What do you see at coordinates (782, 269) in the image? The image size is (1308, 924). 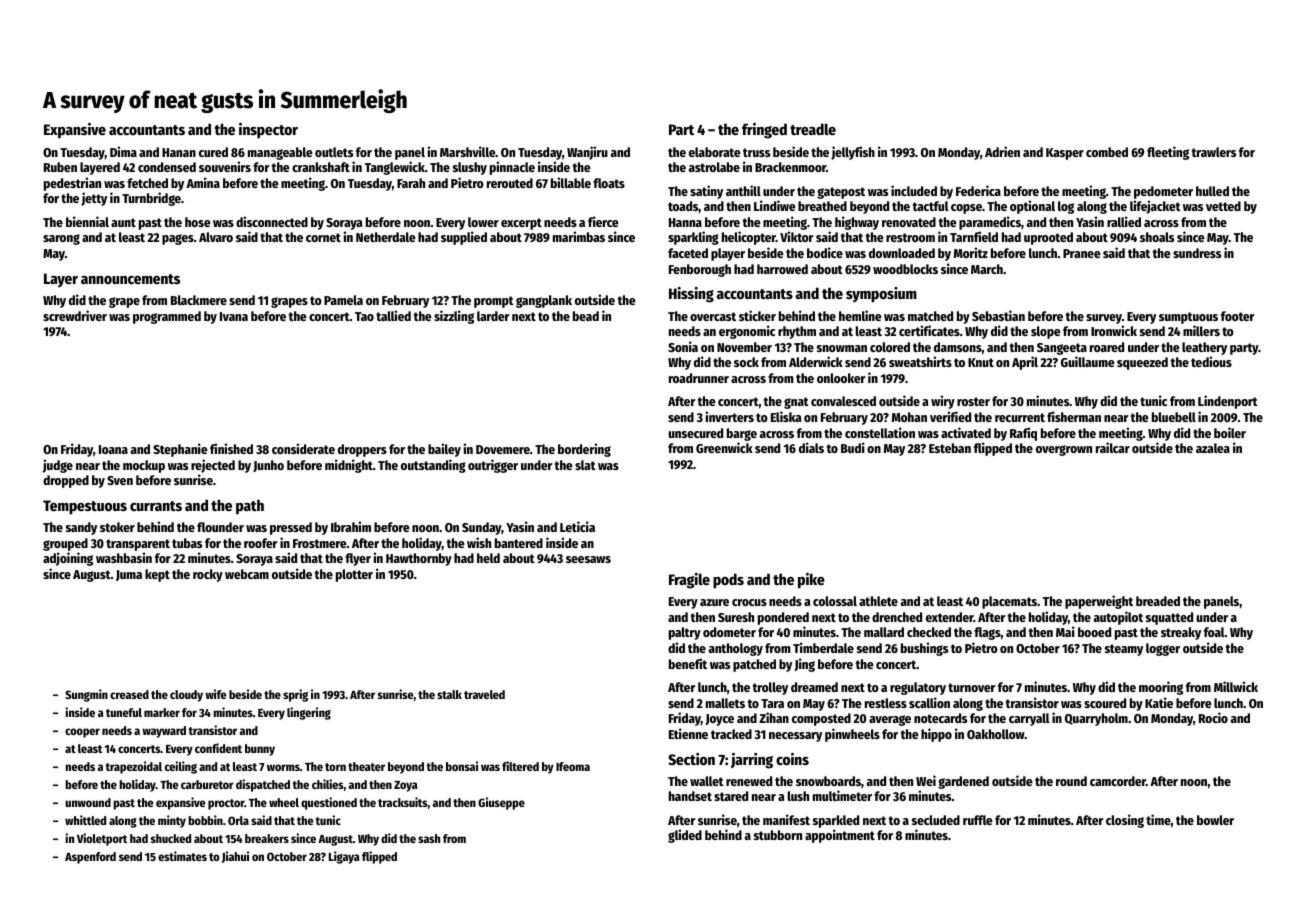 I see `harrowed` at bounding box center [782, 269].
